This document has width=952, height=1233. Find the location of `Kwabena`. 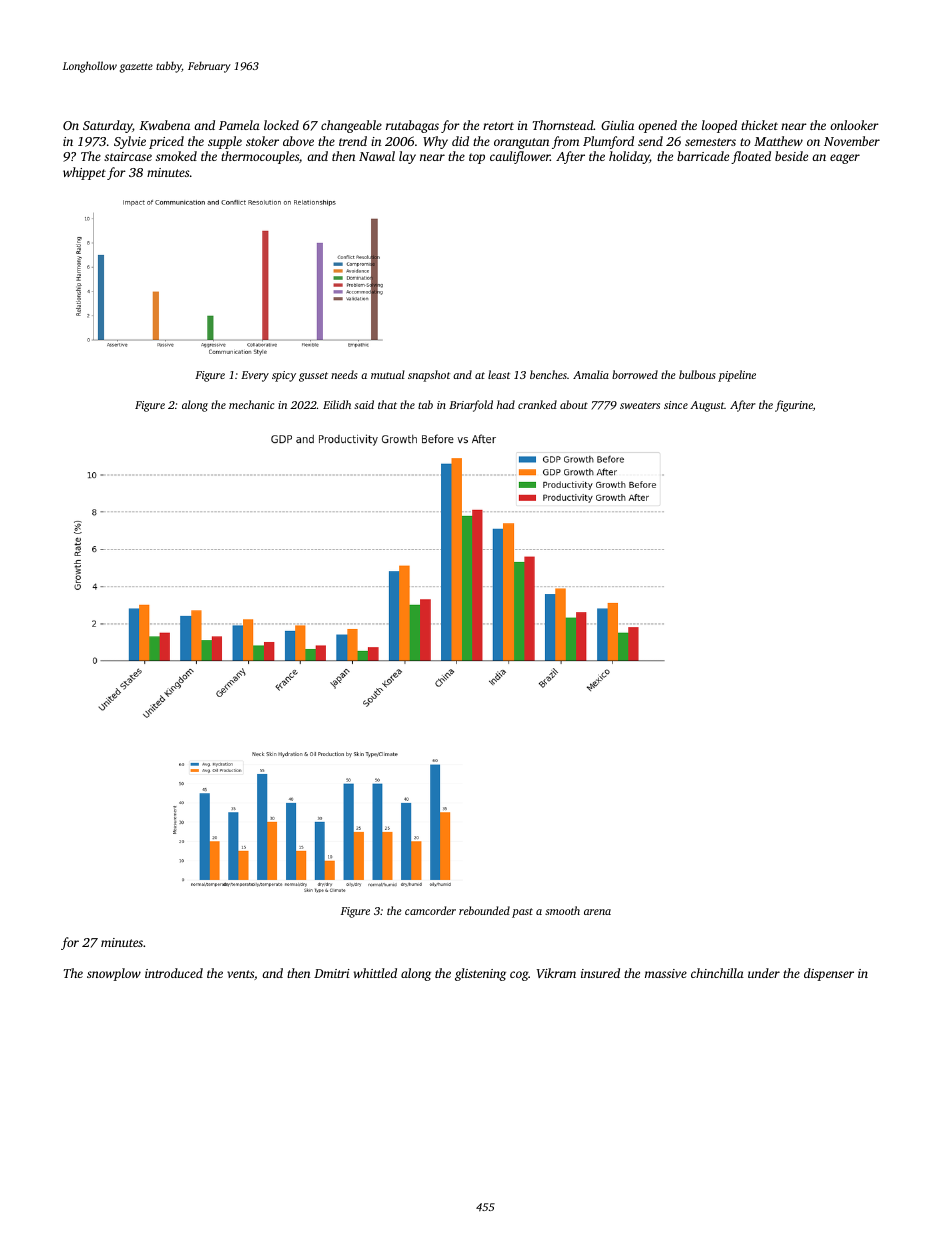

Kwabena is located at coordinates (164, 125).
